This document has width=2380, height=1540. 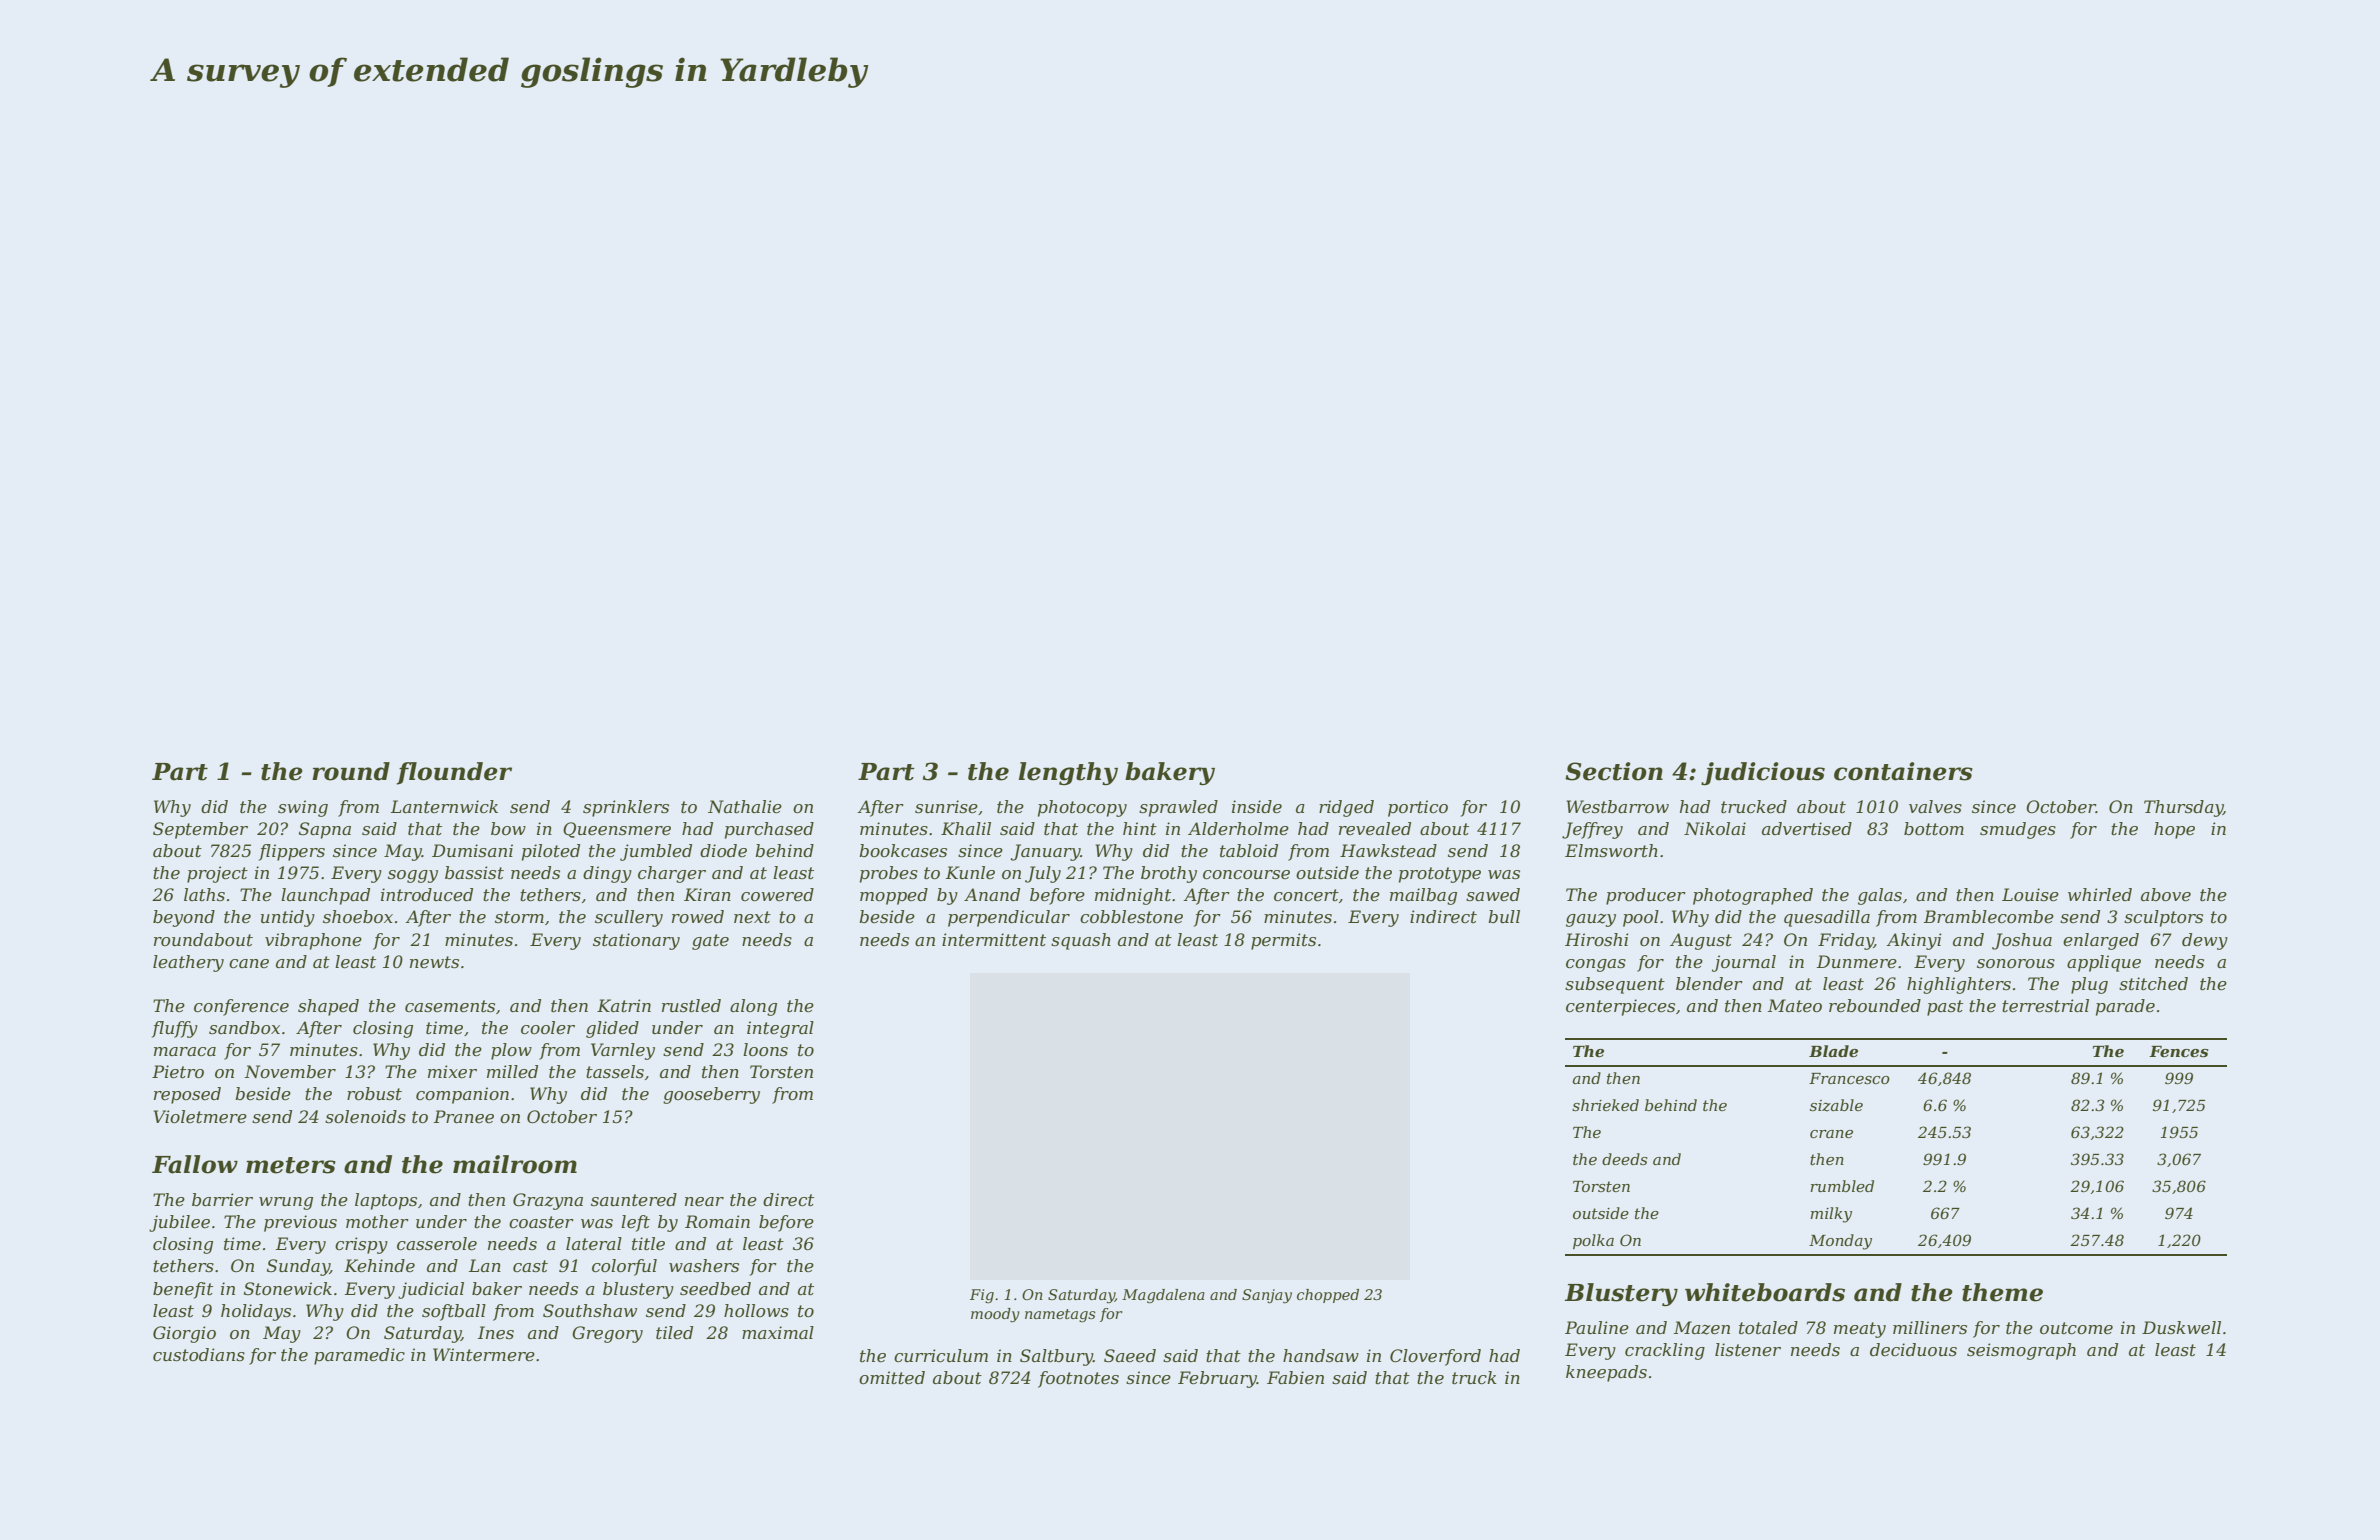 What do you see at coordinates (2205, 941) in the document?
I see `dewy` at bounding box center [2205, 941].
